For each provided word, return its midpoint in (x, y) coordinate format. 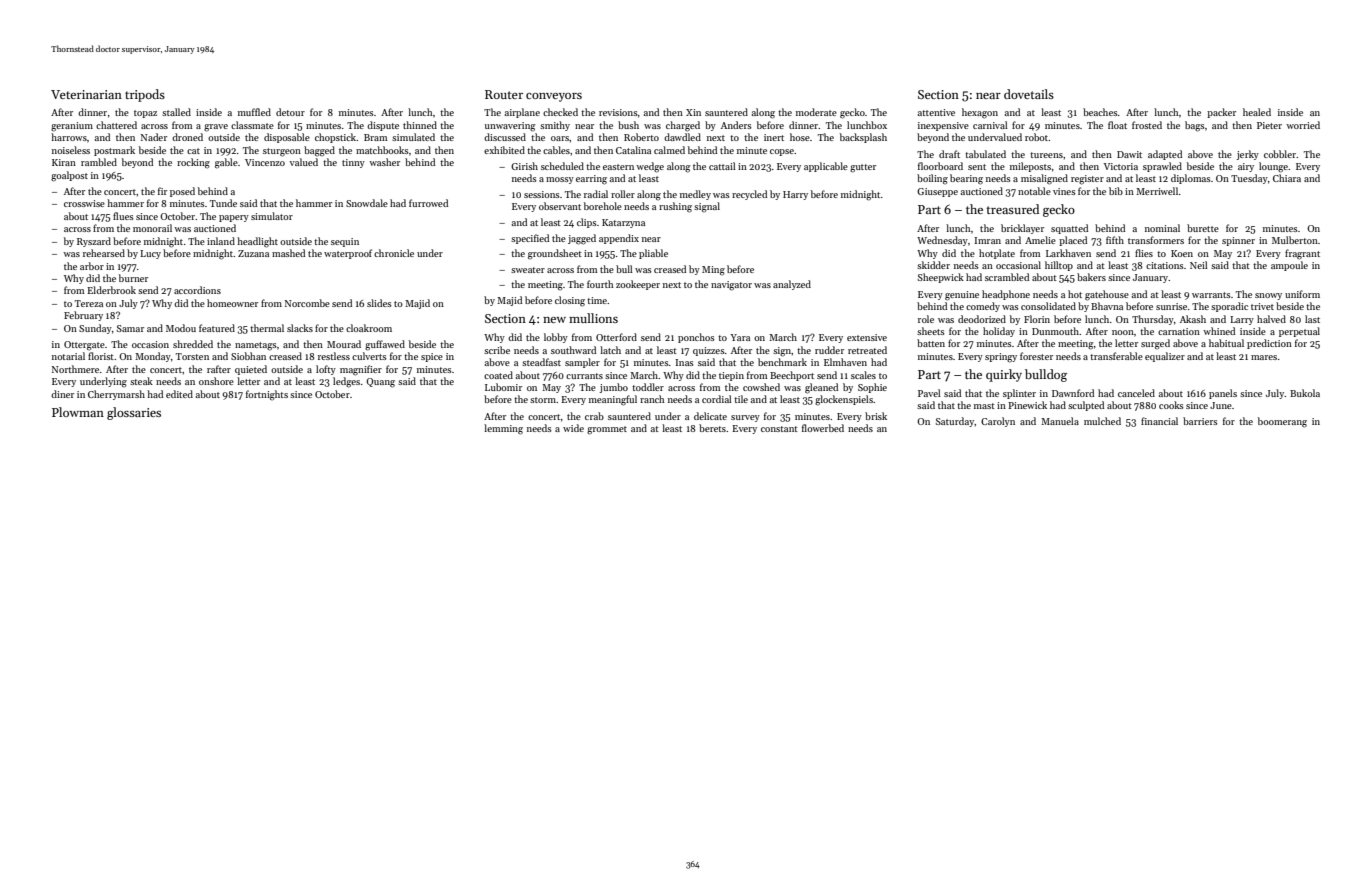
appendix (619, 239)
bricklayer (1022, 229)
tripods (145, 95)
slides (379, 303)
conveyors (554, 97)
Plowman (78, 412)
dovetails (1029, 94)
